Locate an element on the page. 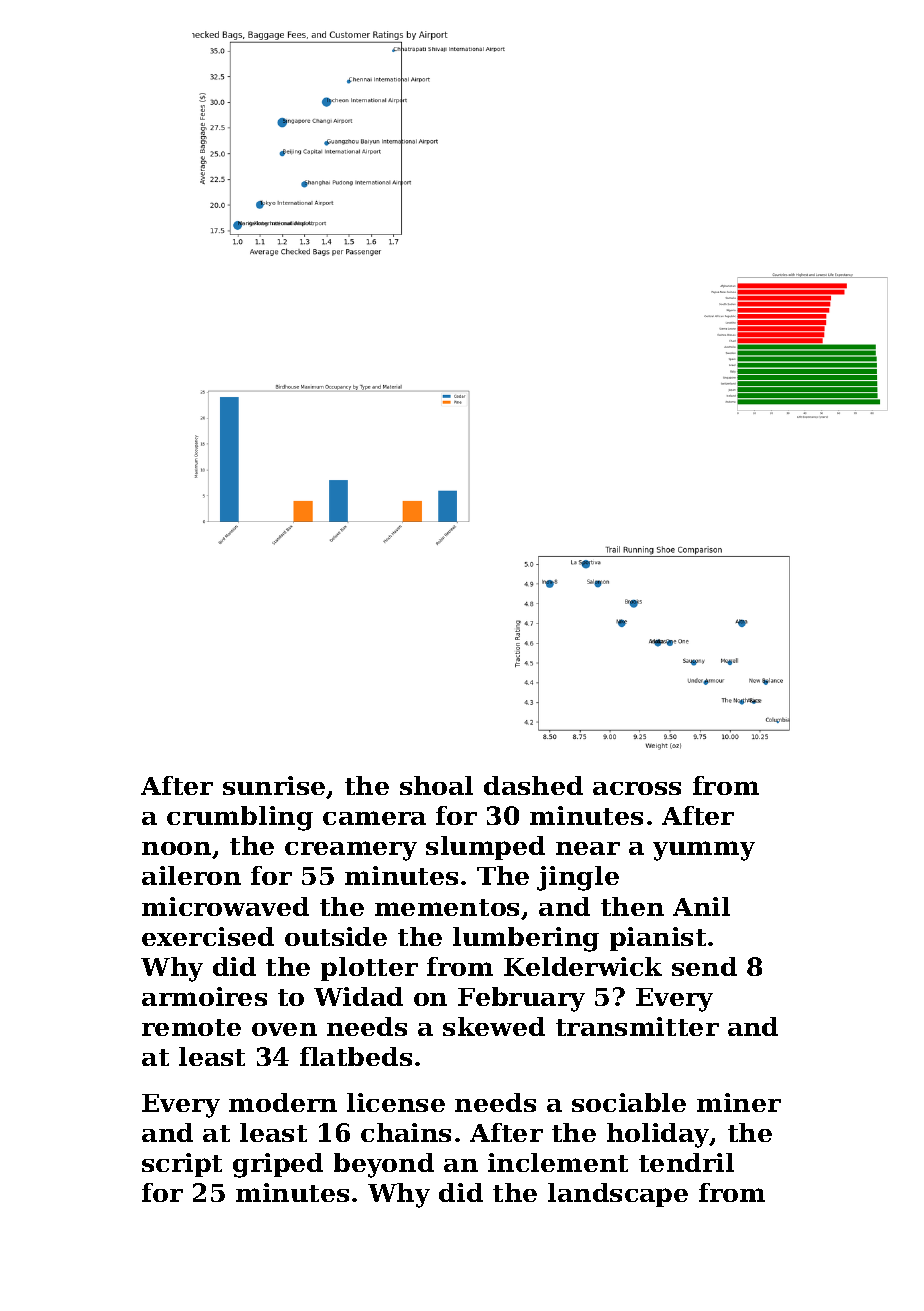 The width and height of the document is (924, 1311). chains is located at coordinates (406, 1132).
